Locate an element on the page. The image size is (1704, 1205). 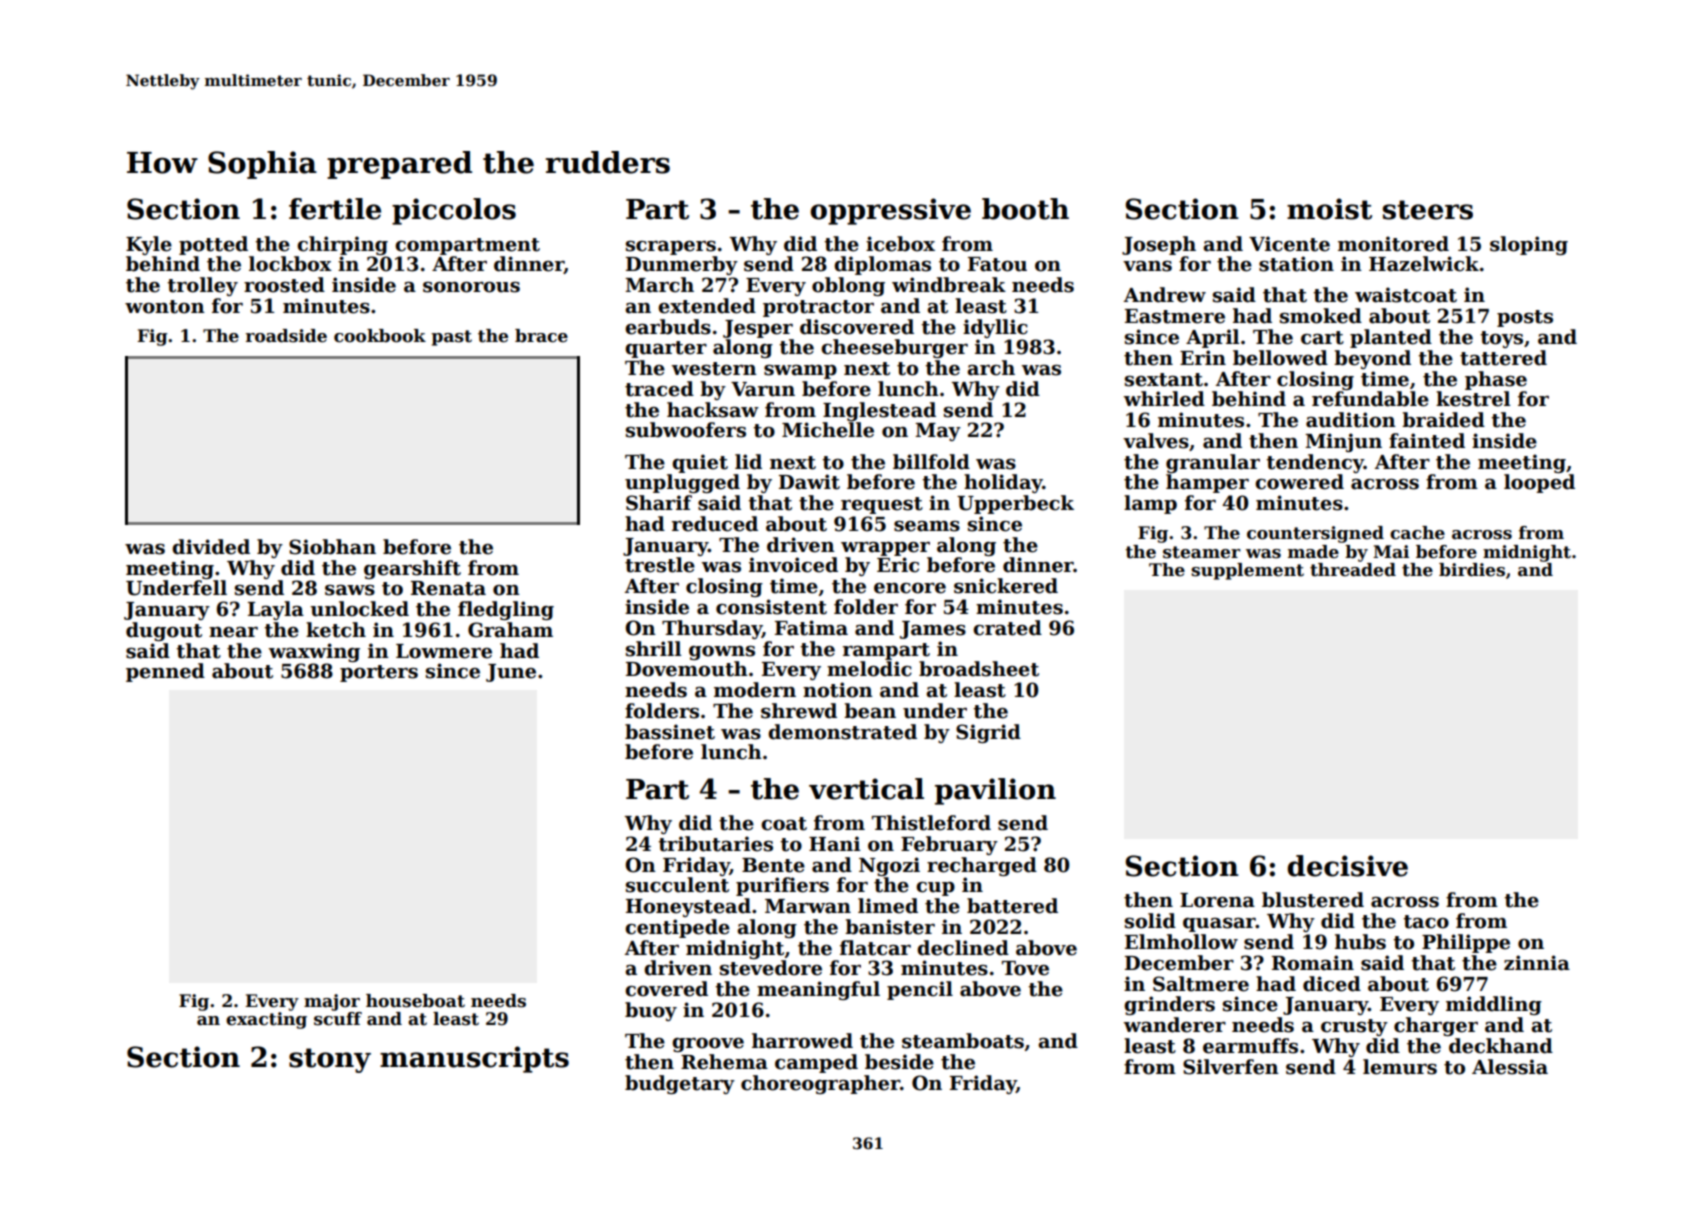
threaded is located at coordinates (1353, 570).
